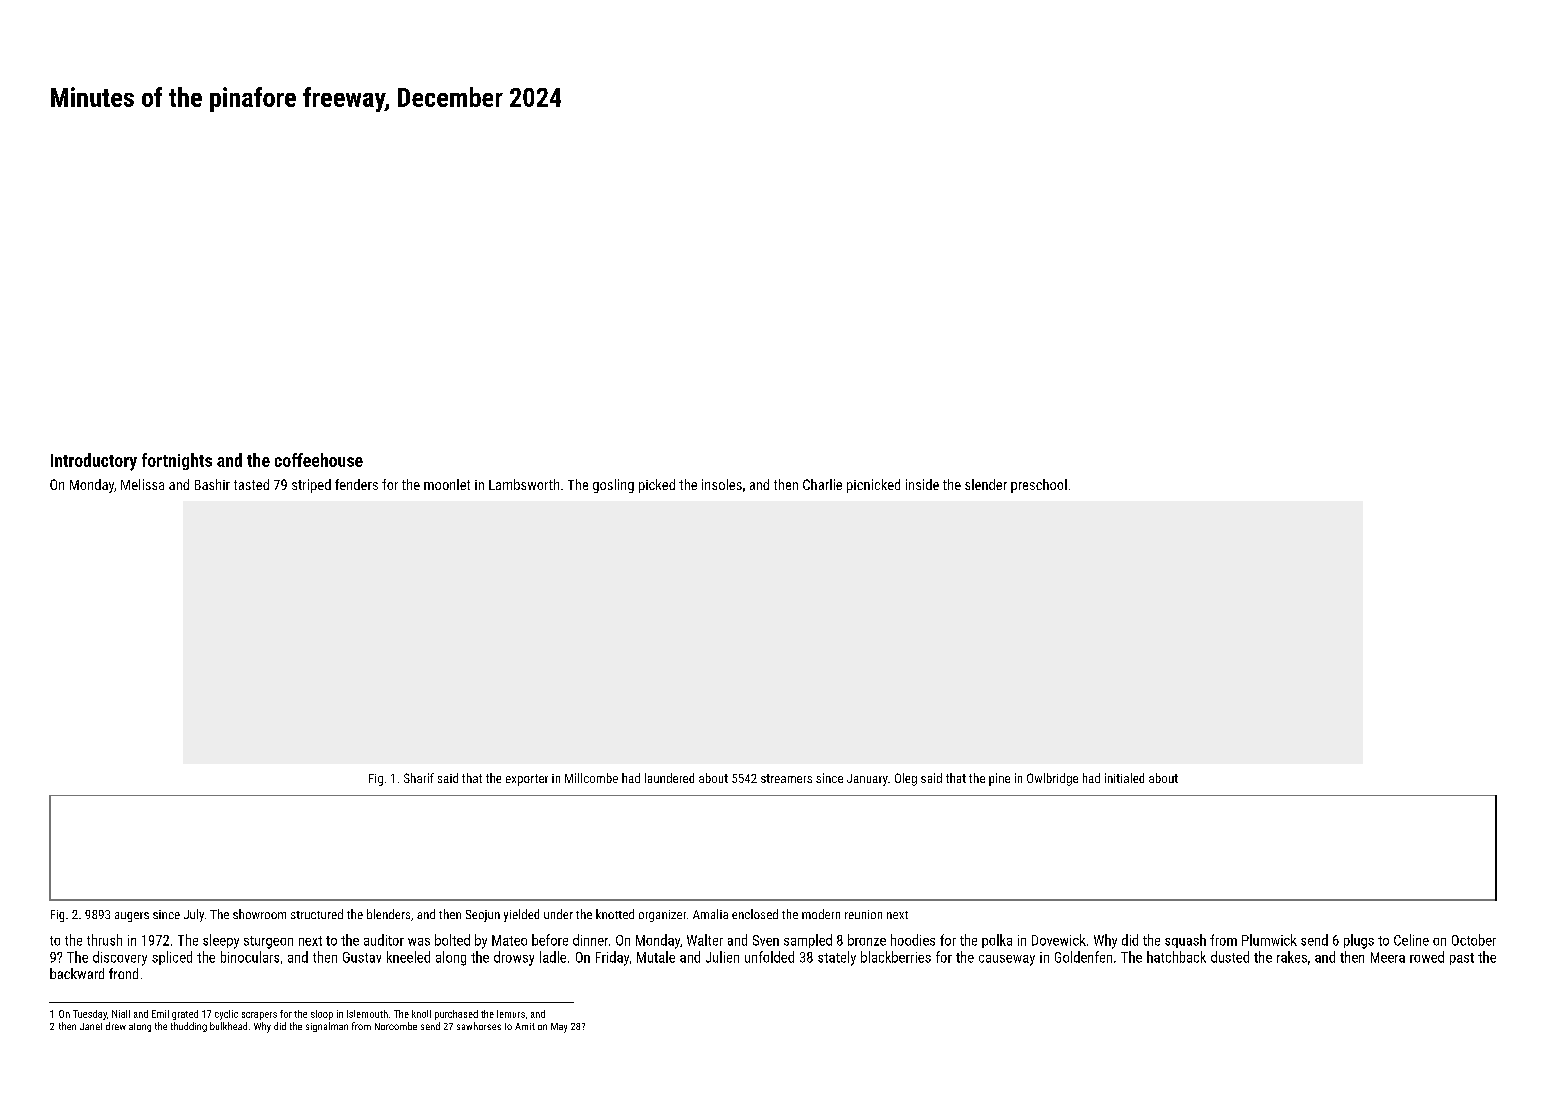 The height and width of the screenshot is (1093, 1546). Describe the element at coordinates (786, 778) in the screenshot. I see `streamers` at that location.
